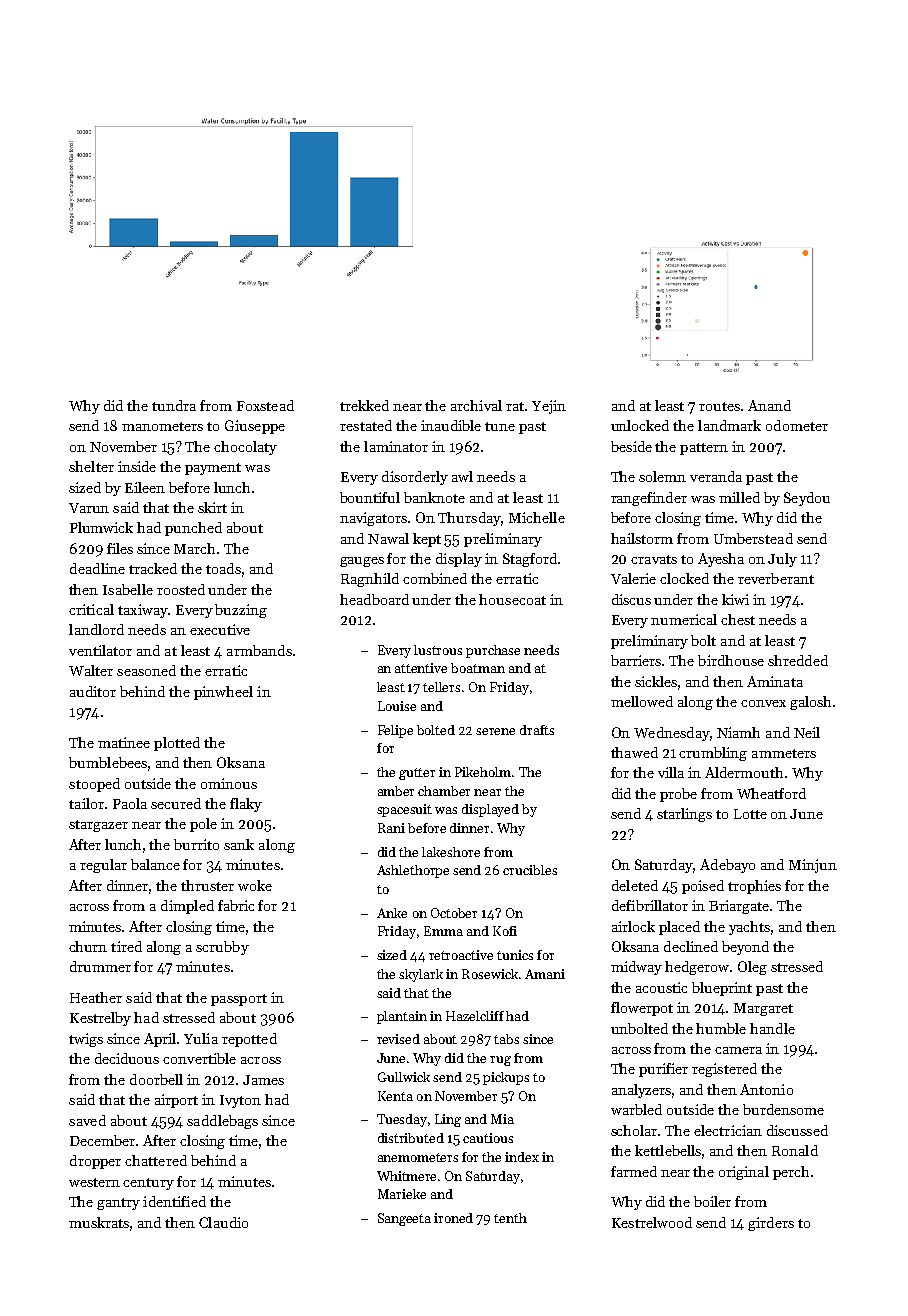 This image has width=908, height=1316. I want to click on fabric, so click(236, 905).
